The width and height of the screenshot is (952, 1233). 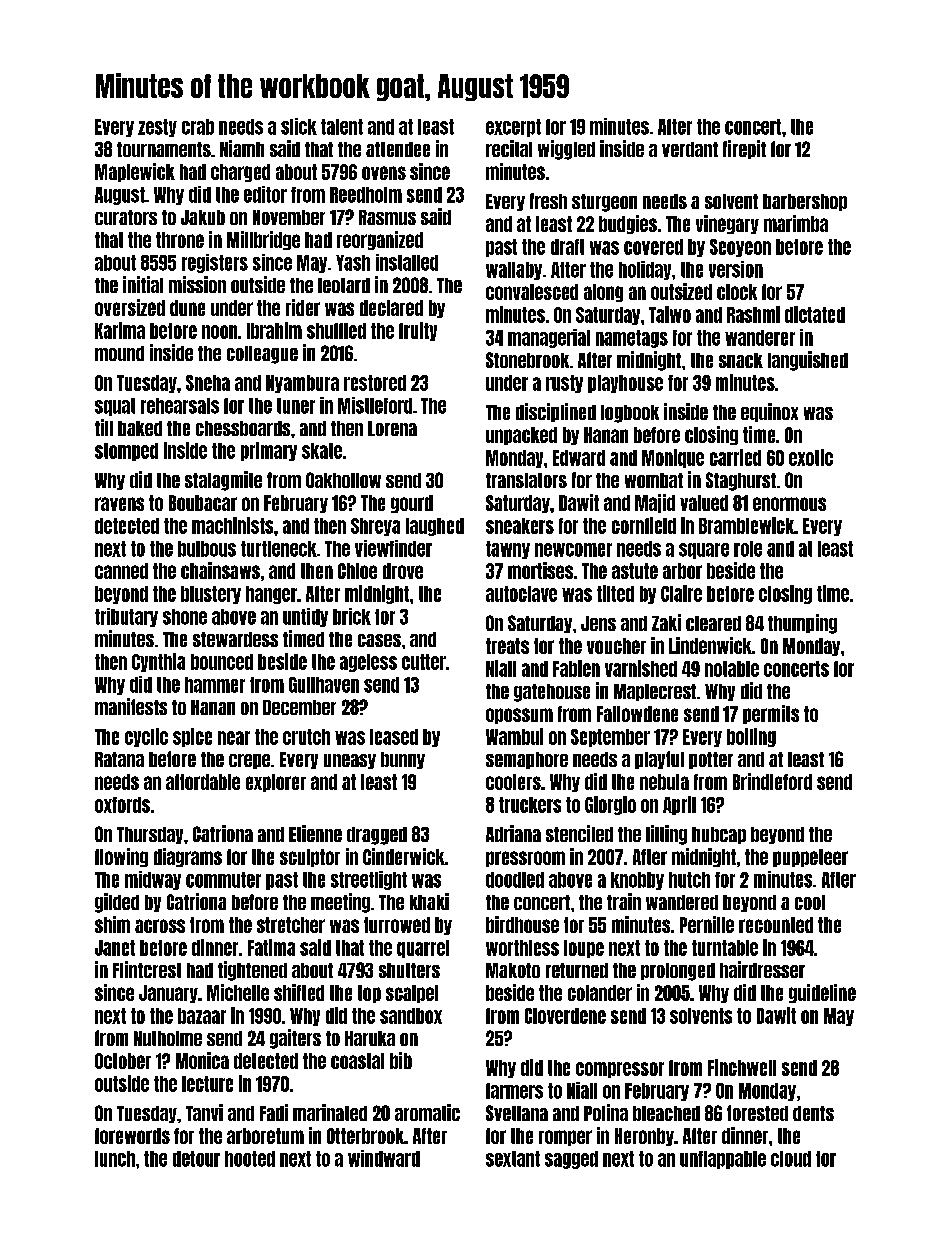 I want to click on top, so click(x=369, y=994).
